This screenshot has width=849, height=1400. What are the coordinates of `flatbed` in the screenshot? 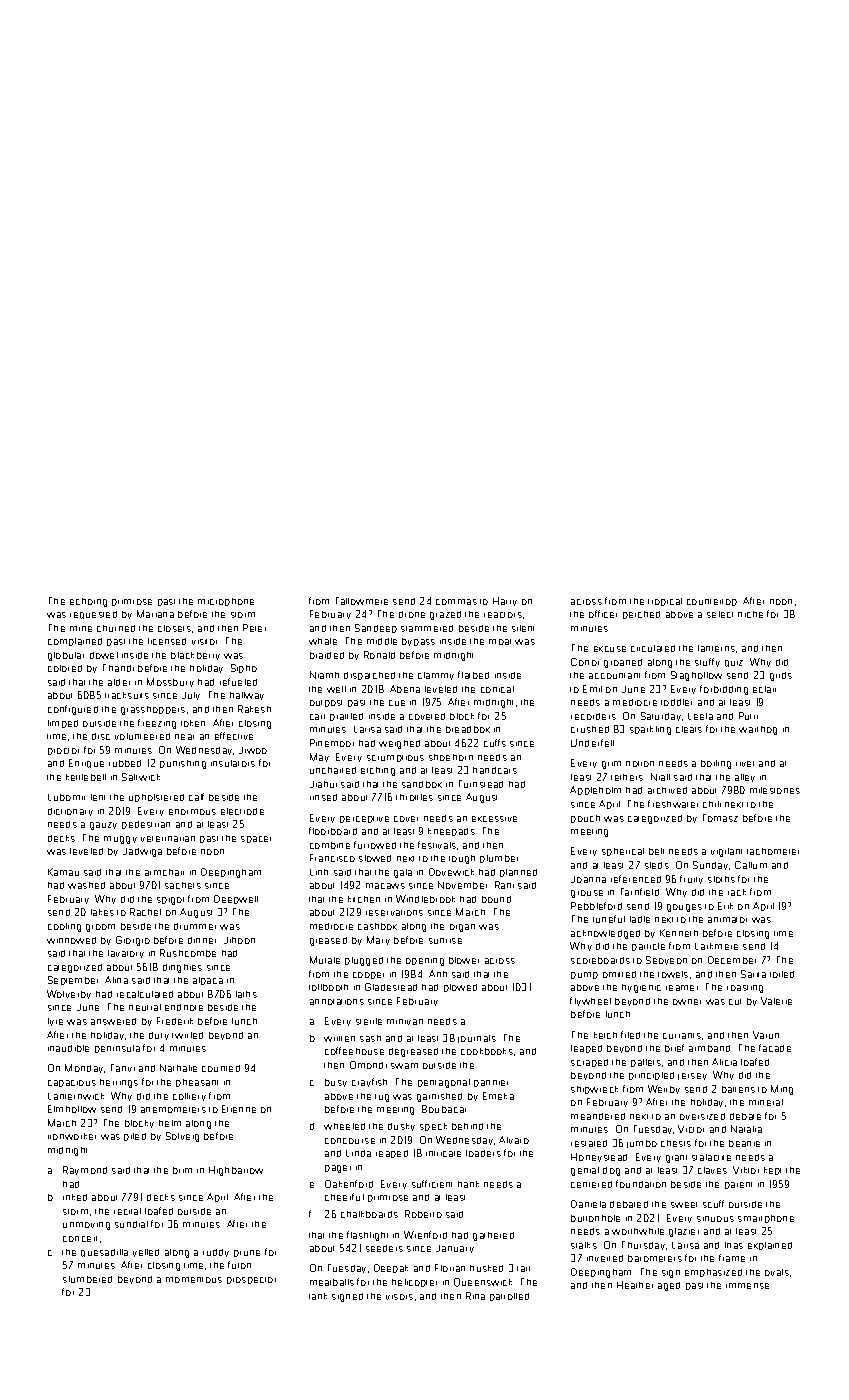 It's located at (473, 675).
